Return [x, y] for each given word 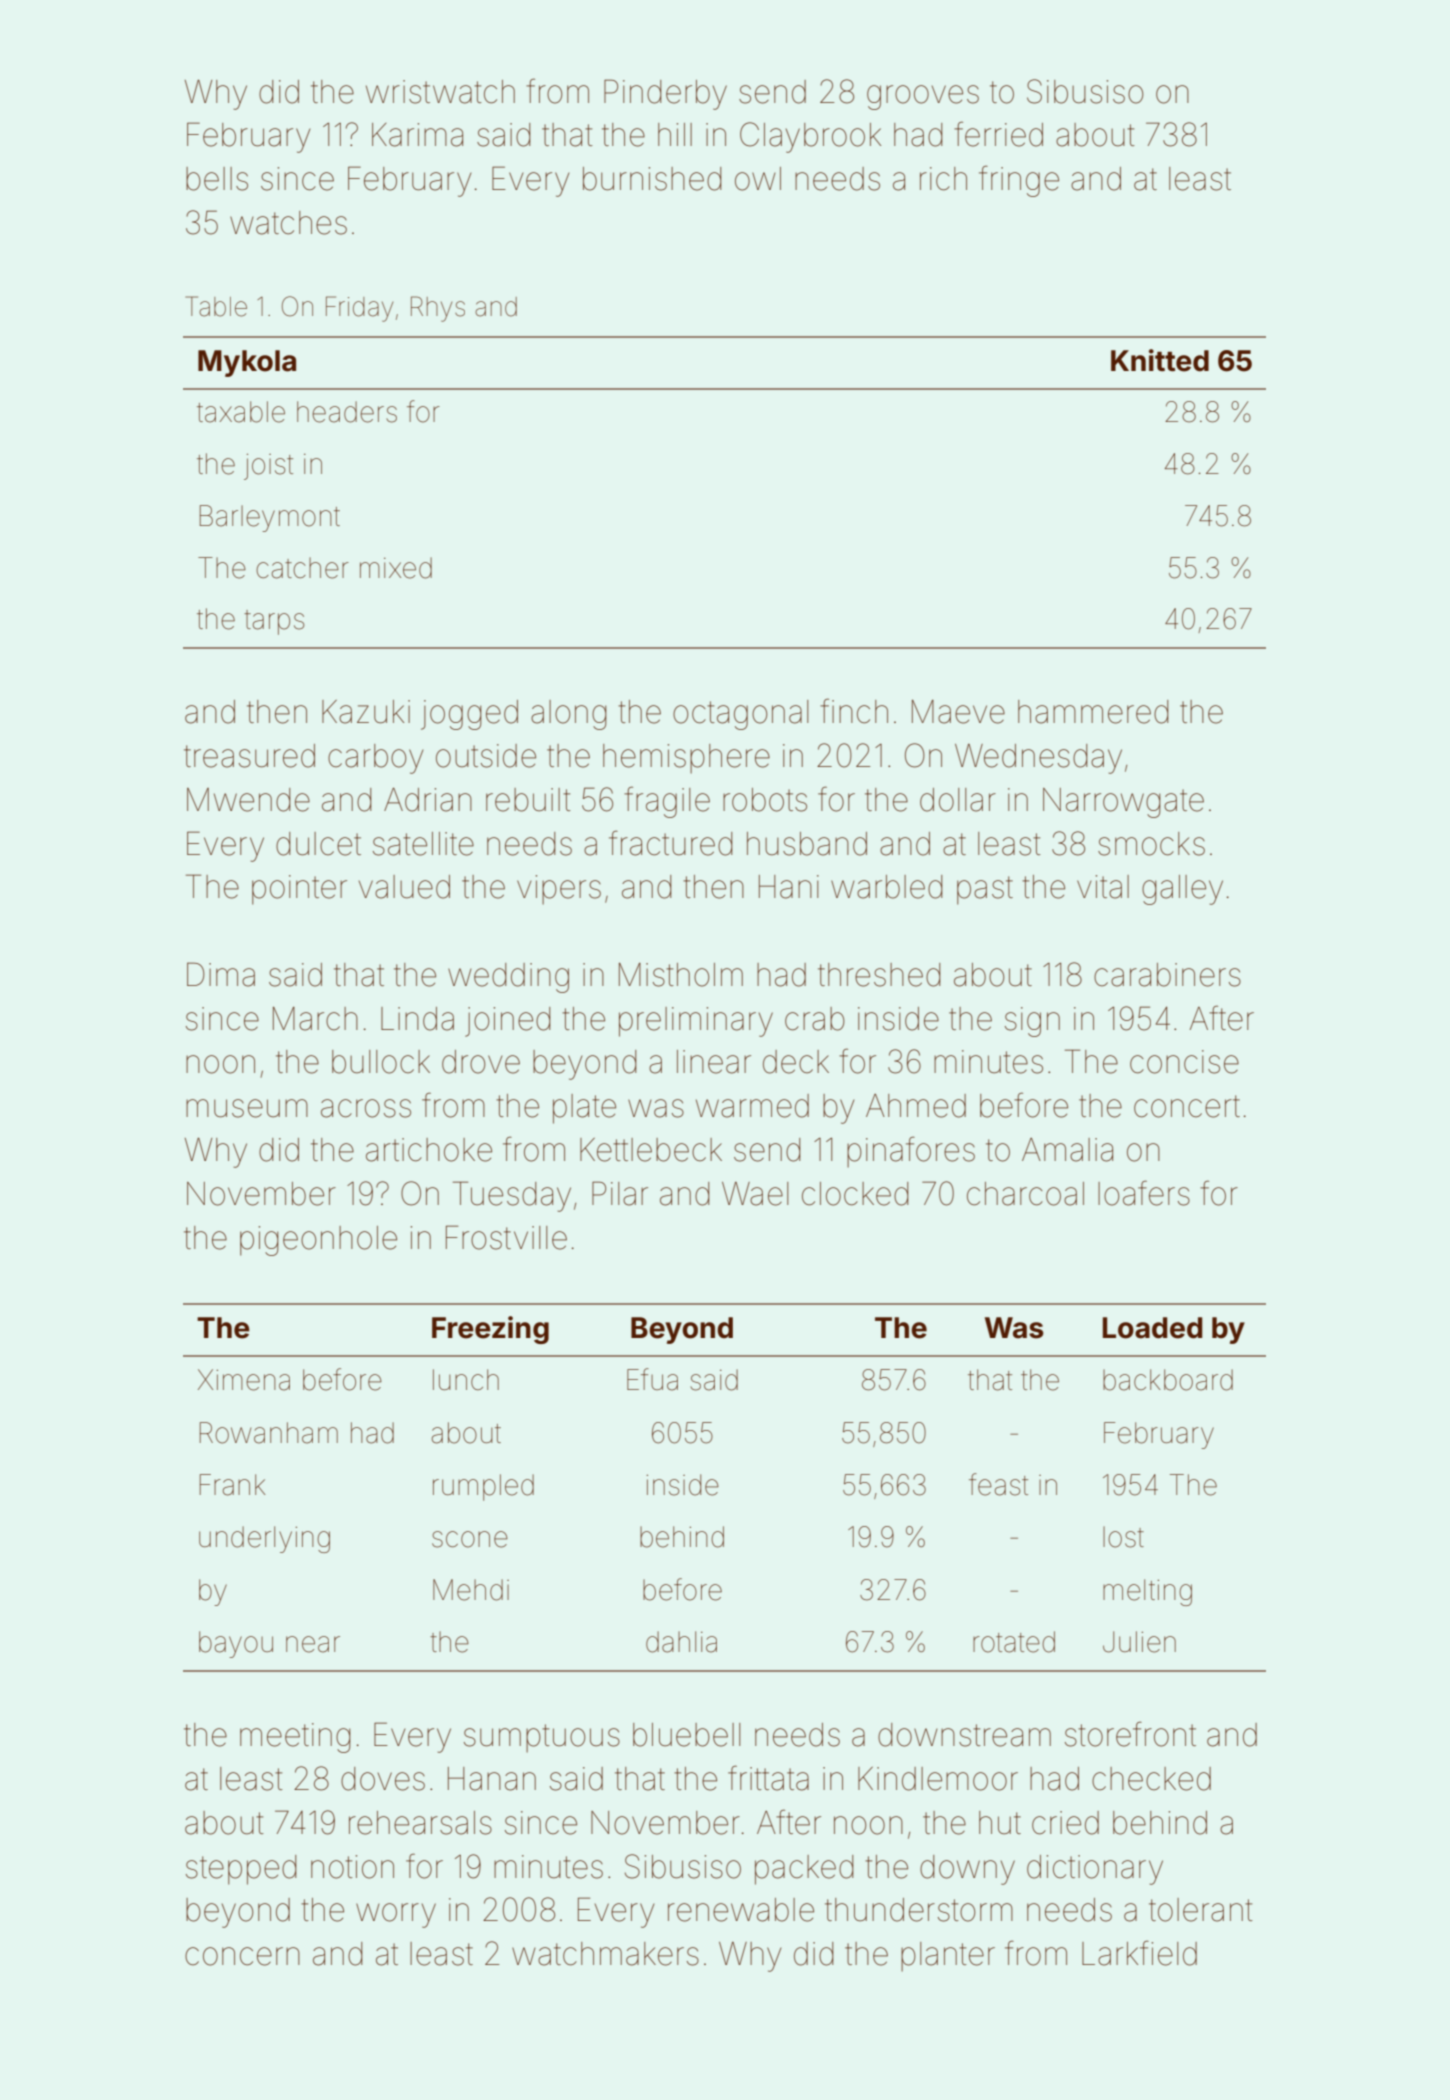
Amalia [1067, 1150]
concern [242, 1956]
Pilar [620, 1193]
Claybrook [810, 137]
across [366, 1108]
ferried [998, 134]
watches [288, 223]
